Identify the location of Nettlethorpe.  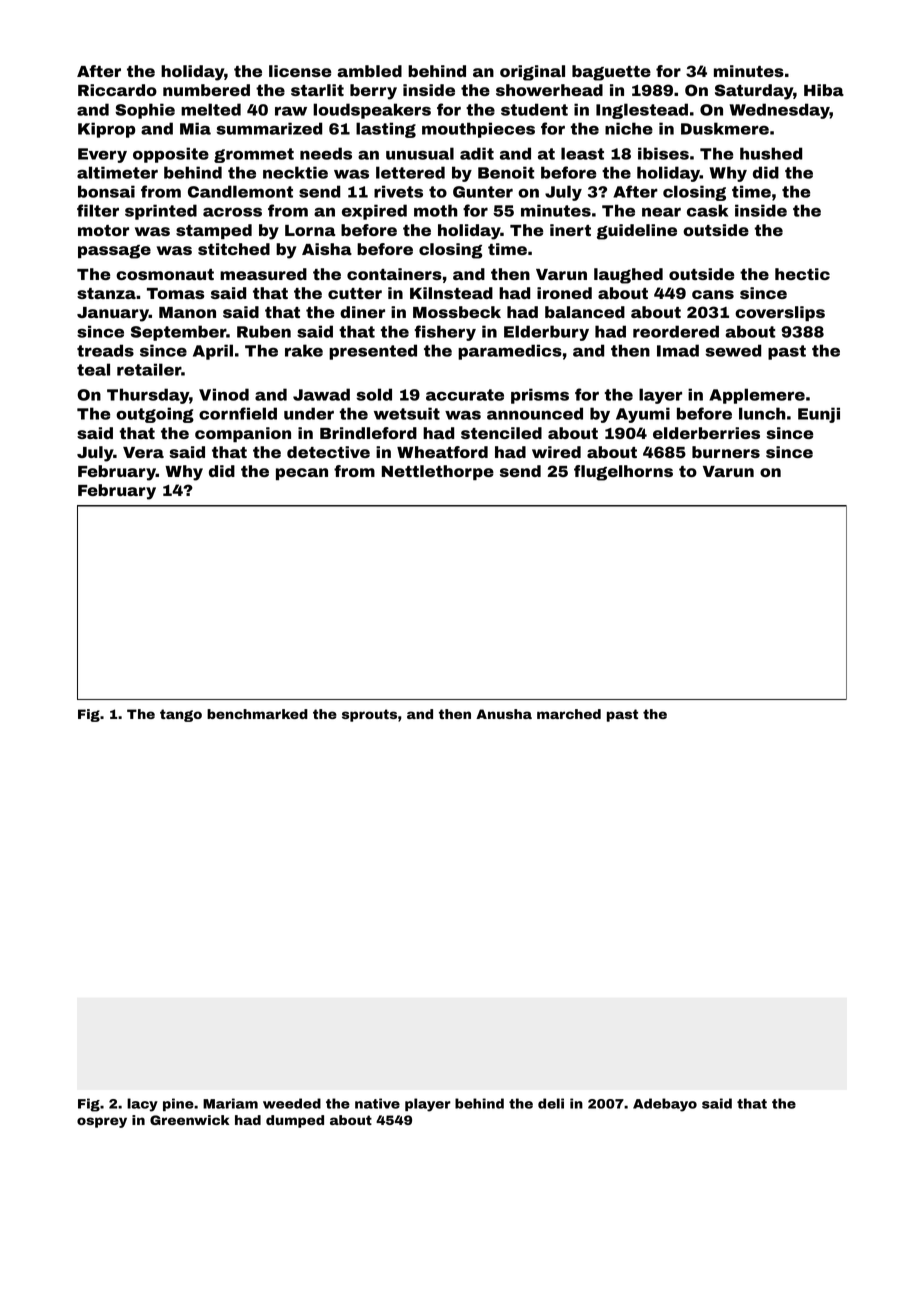
(438, 472).
